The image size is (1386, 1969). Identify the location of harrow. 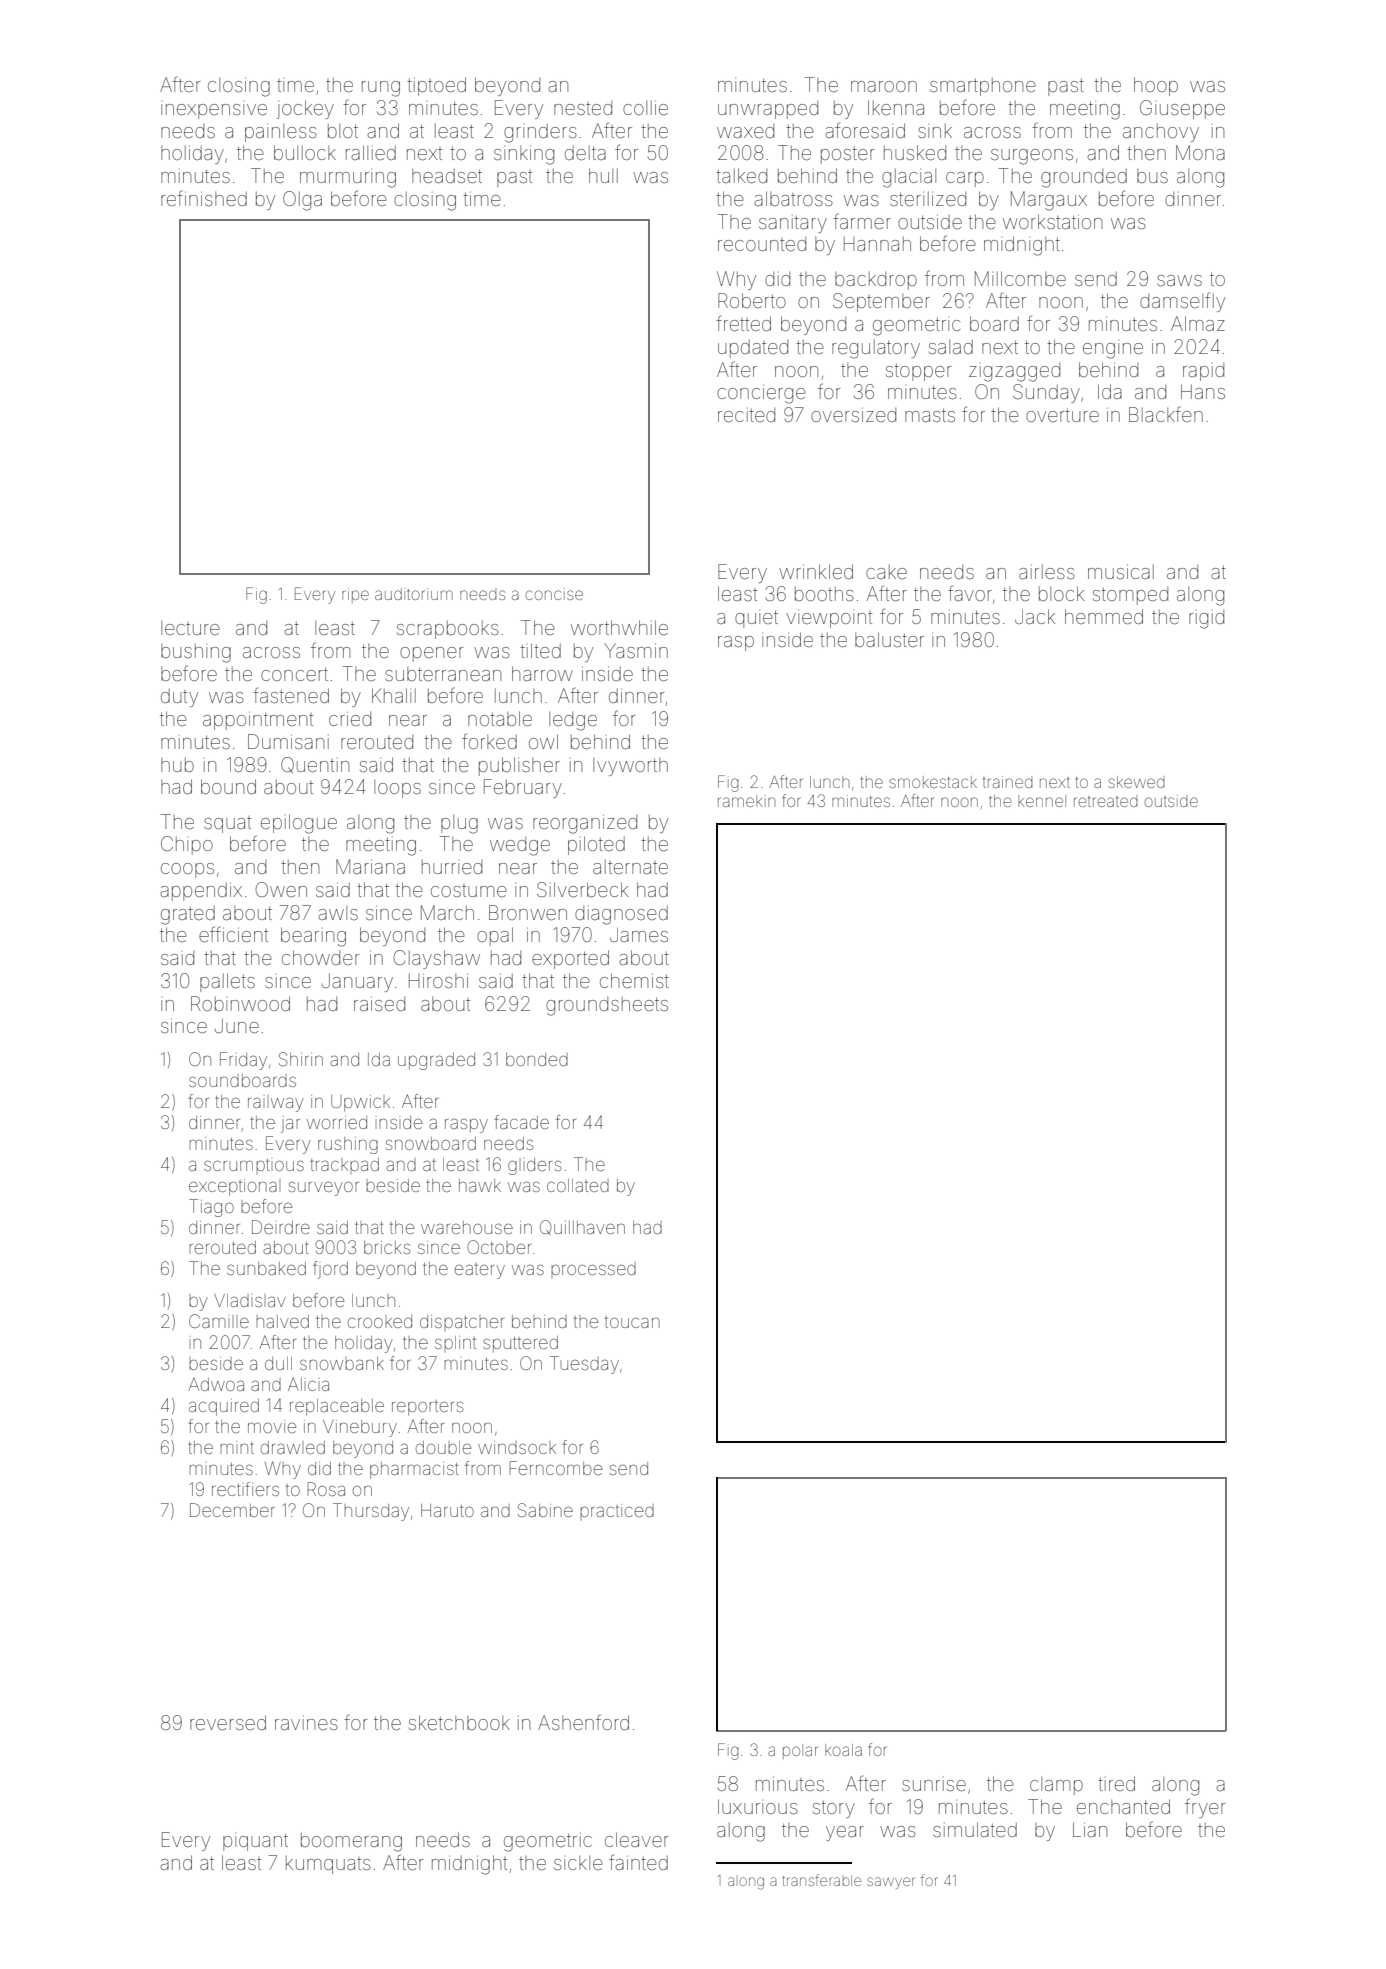
(542, 673).
